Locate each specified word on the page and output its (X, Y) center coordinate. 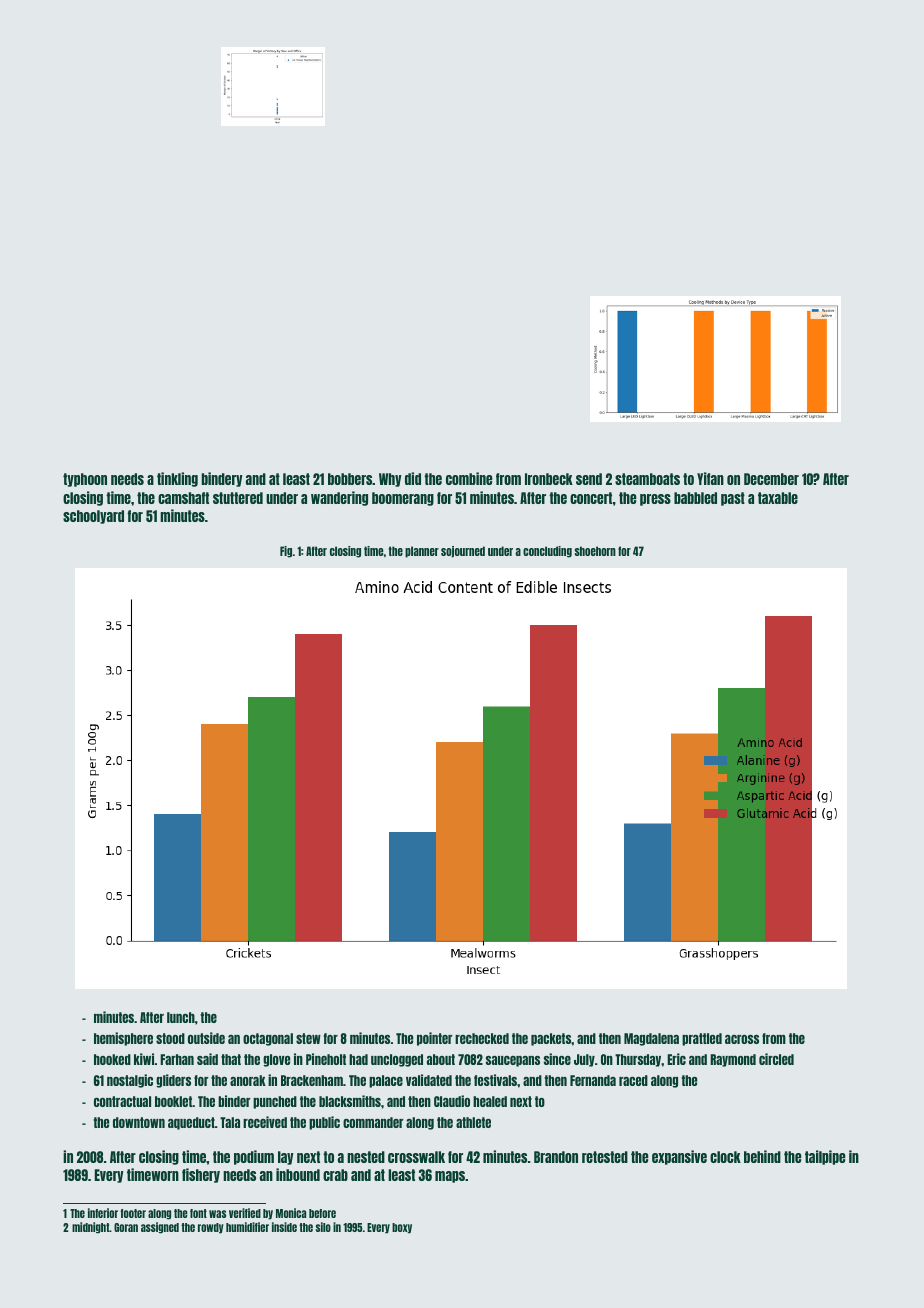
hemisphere (123, 1039)
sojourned (463, 552)
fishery (201, 1175)
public (324, 1123)
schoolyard (93, 517)
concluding (547, 552)
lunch (181, 1017)
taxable (778, 498)
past (733, 499)
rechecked (482, 1038)
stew (308, 1038)
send (589, 479)
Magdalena (651, 1039)
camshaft (183, 498)
